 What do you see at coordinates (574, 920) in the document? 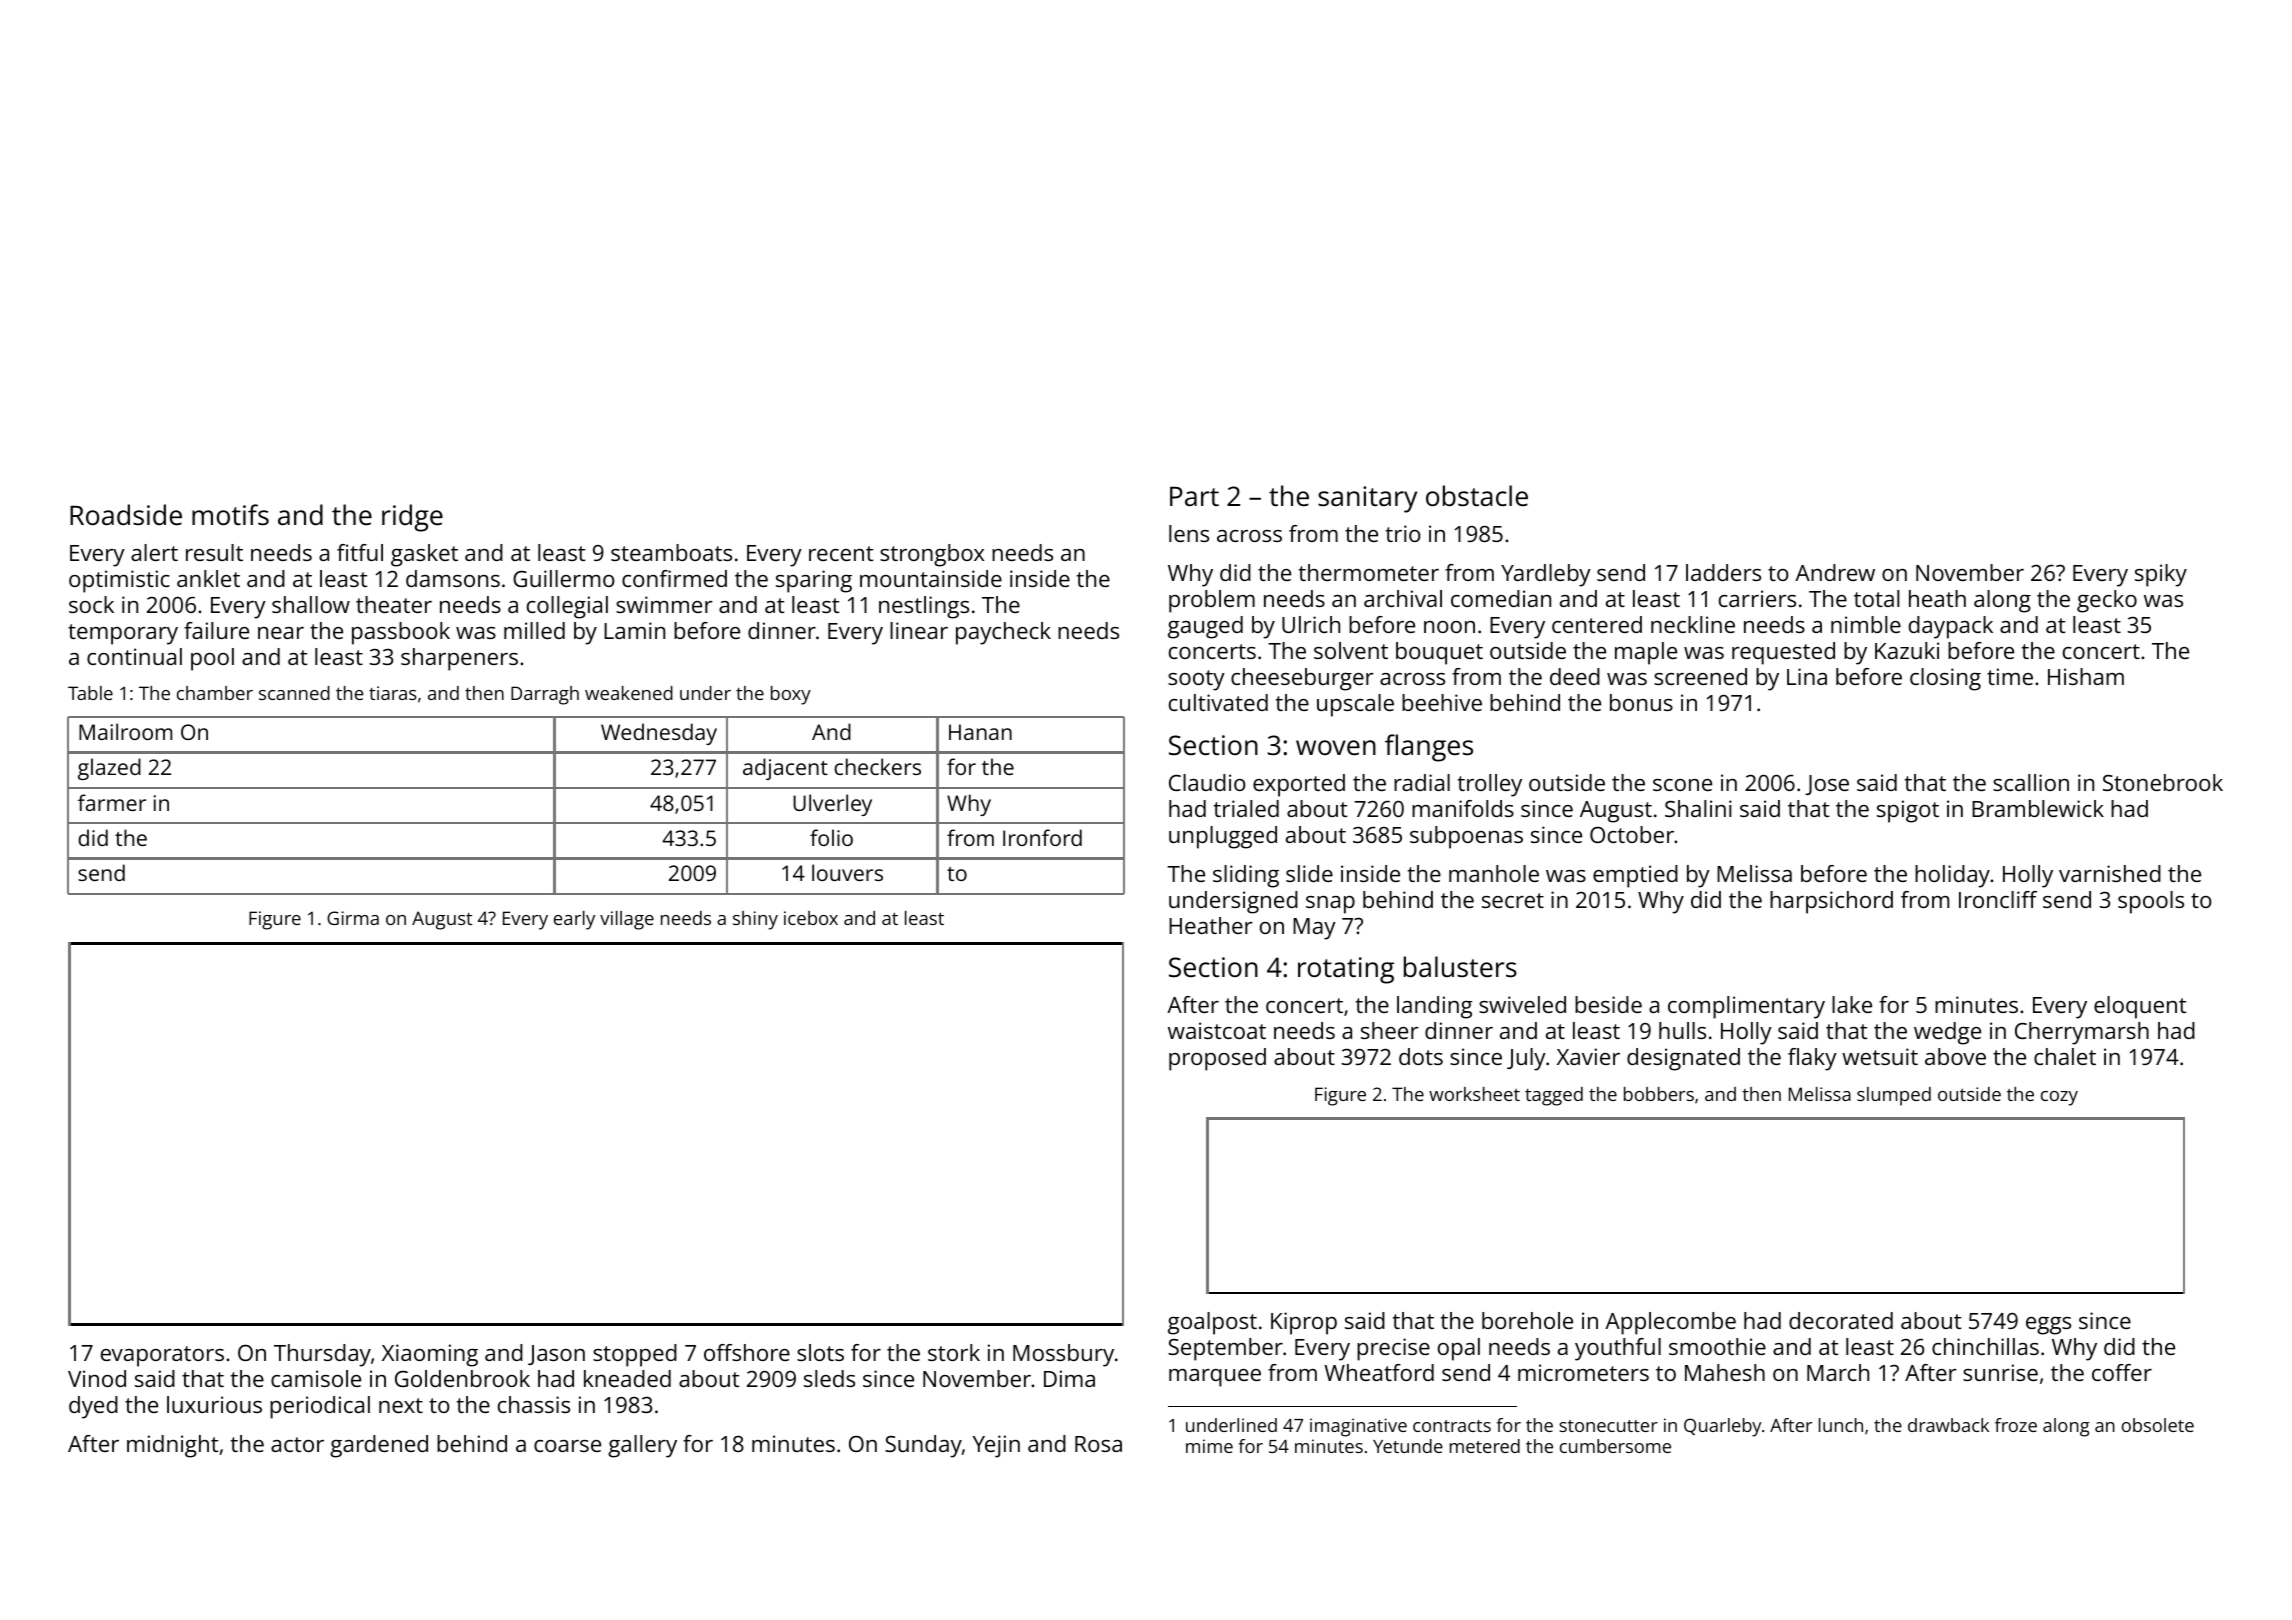
I see `early` at bounding box center [574, 920].
